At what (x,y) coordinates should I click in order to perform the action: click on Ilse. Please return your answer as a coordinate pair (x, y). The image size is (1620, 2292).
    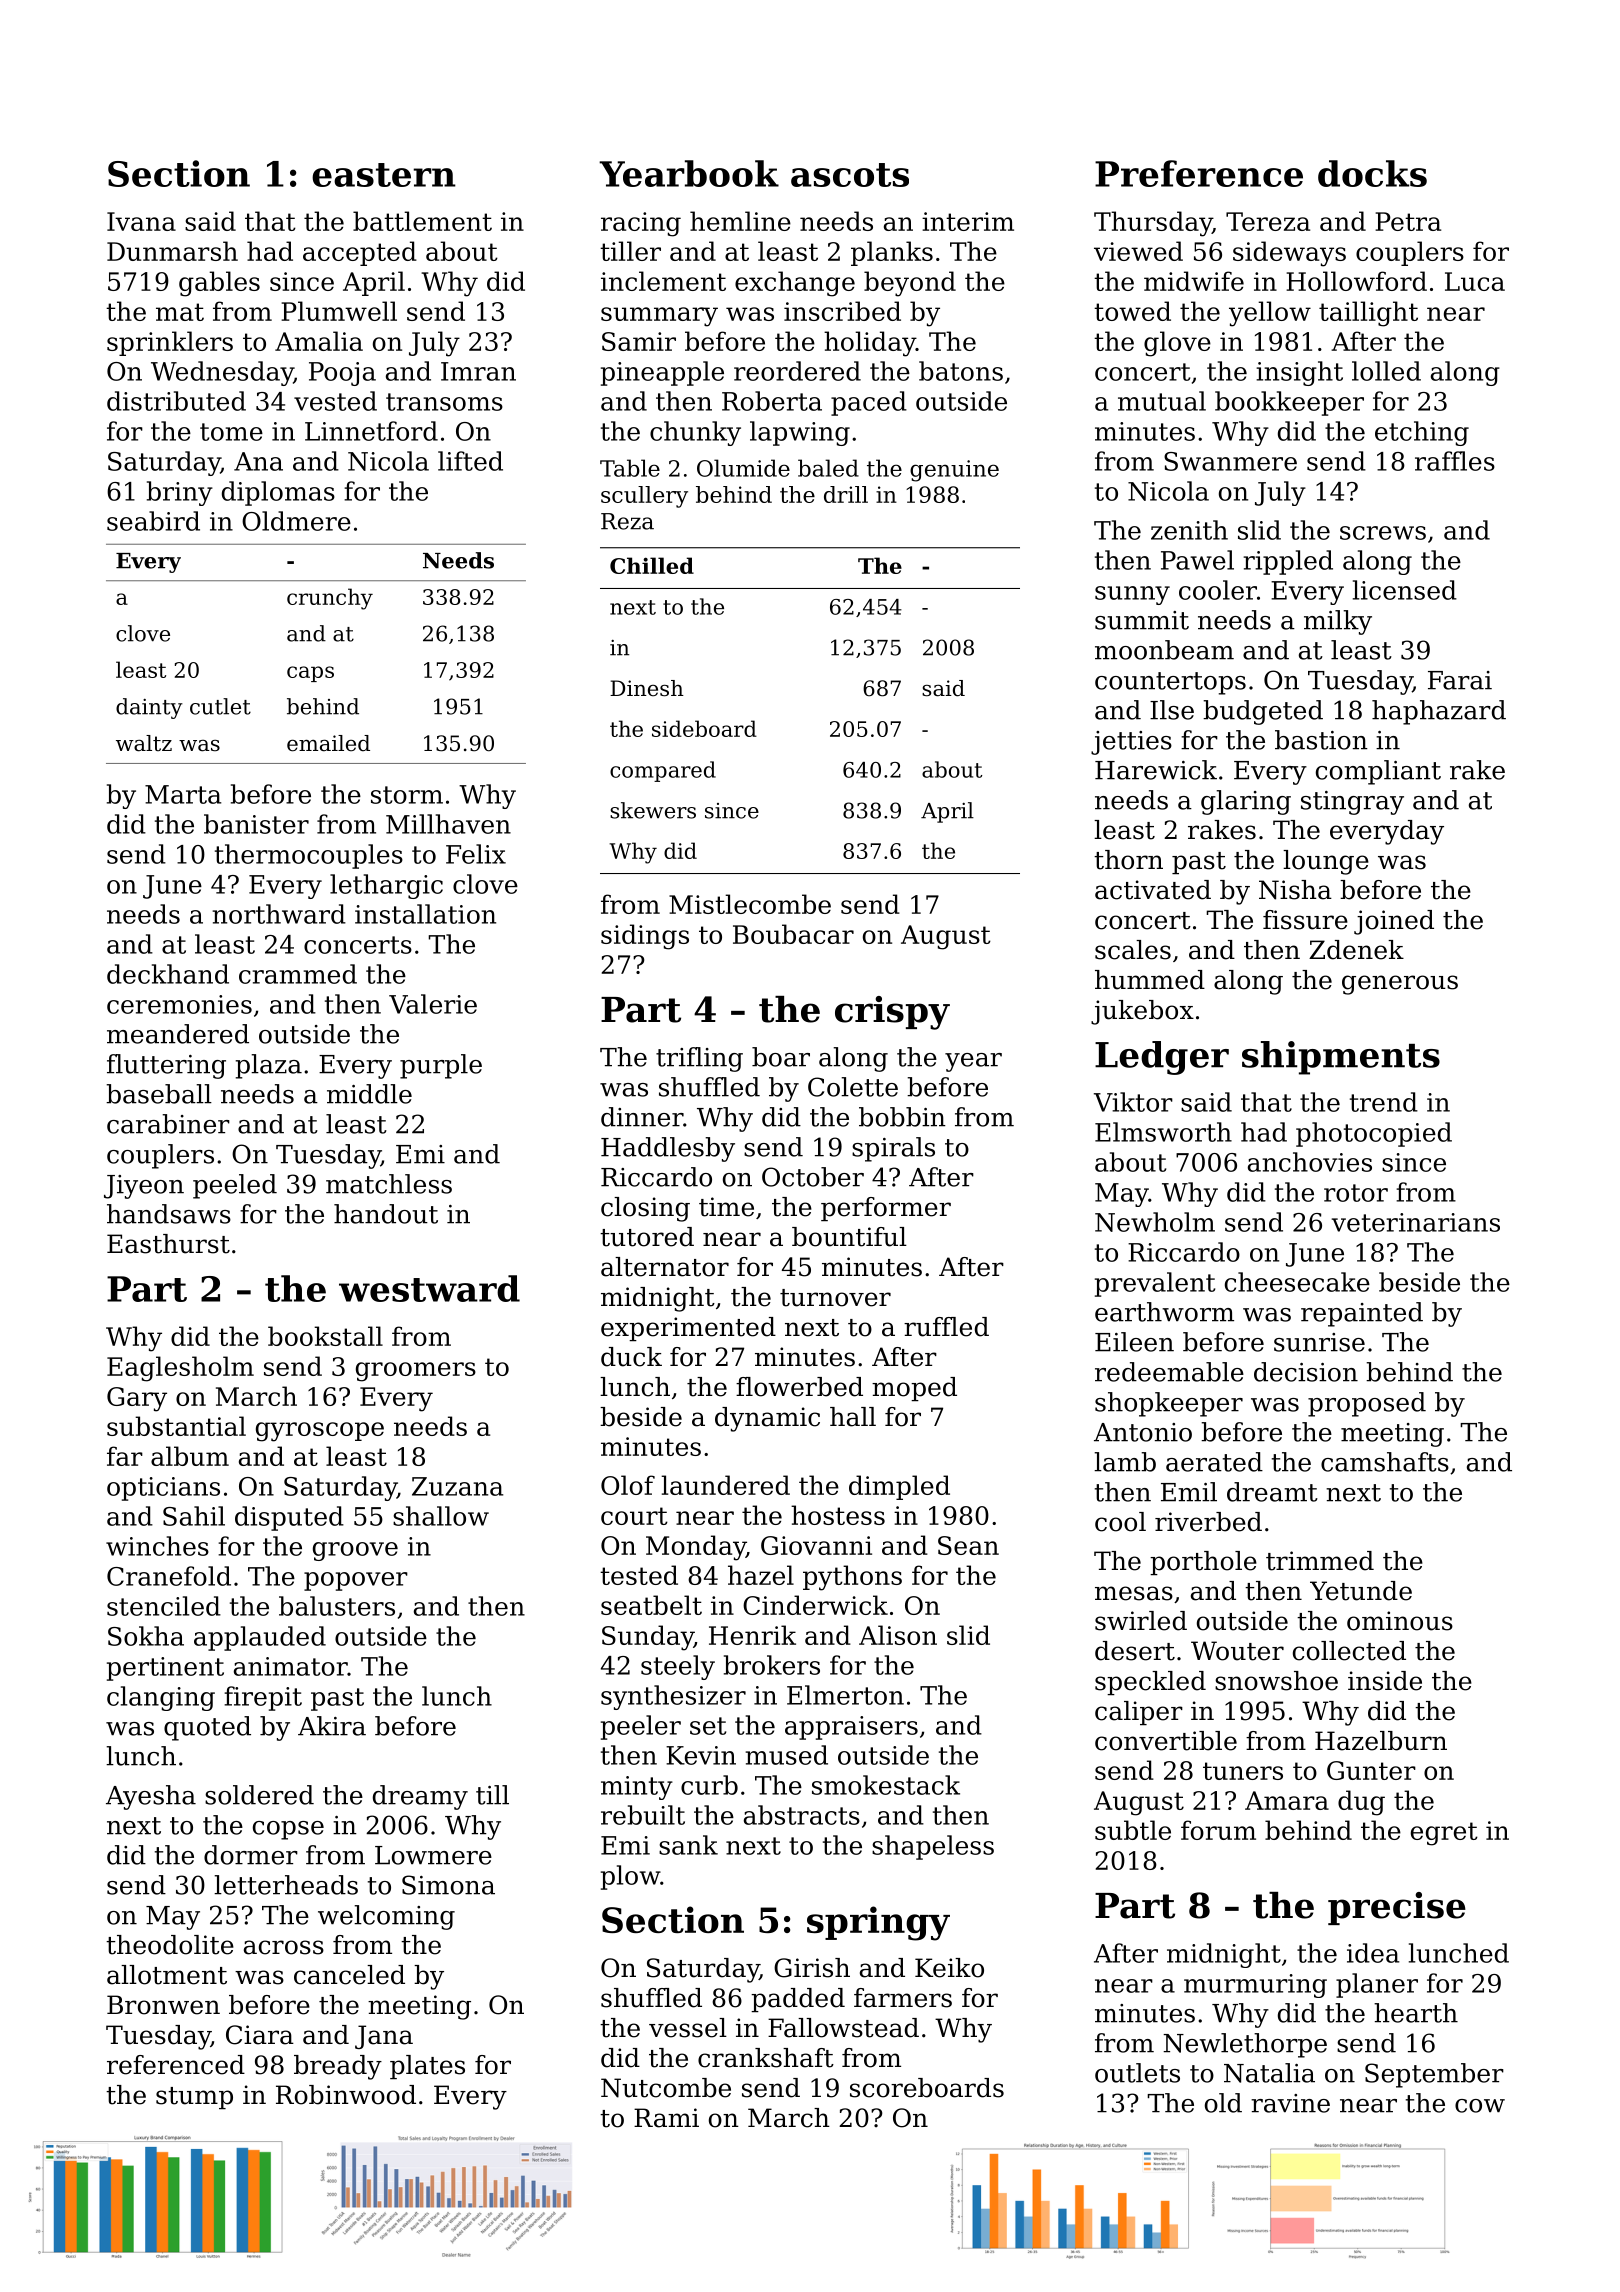
    Looking at the image, I should click on (1172, 710).
